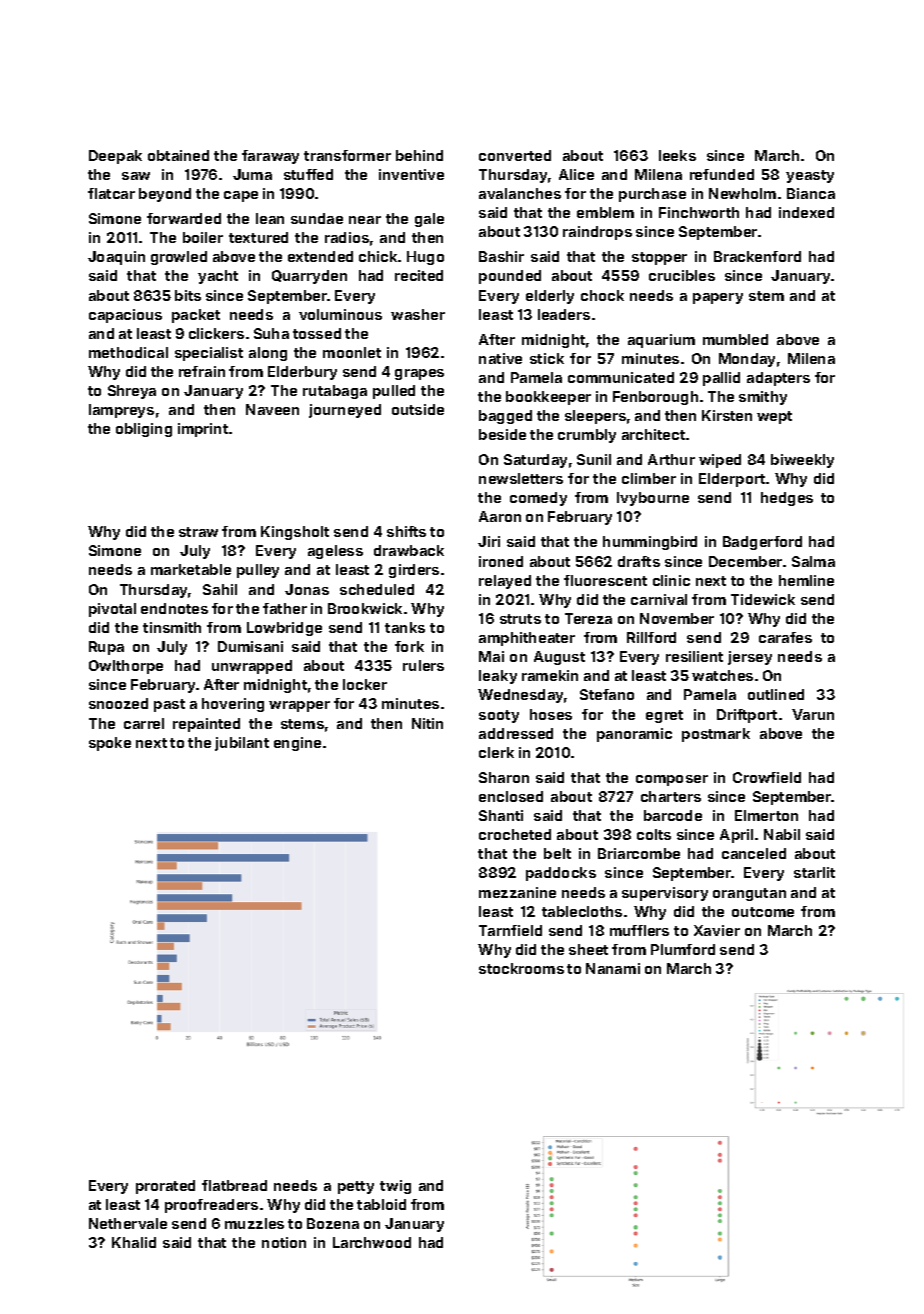 The width and height of the screenshot is (924, 1314). What do you see at coordinates (284, 1242) in the screenshot?
I see `notion` at bounding box center [284, 1242].
